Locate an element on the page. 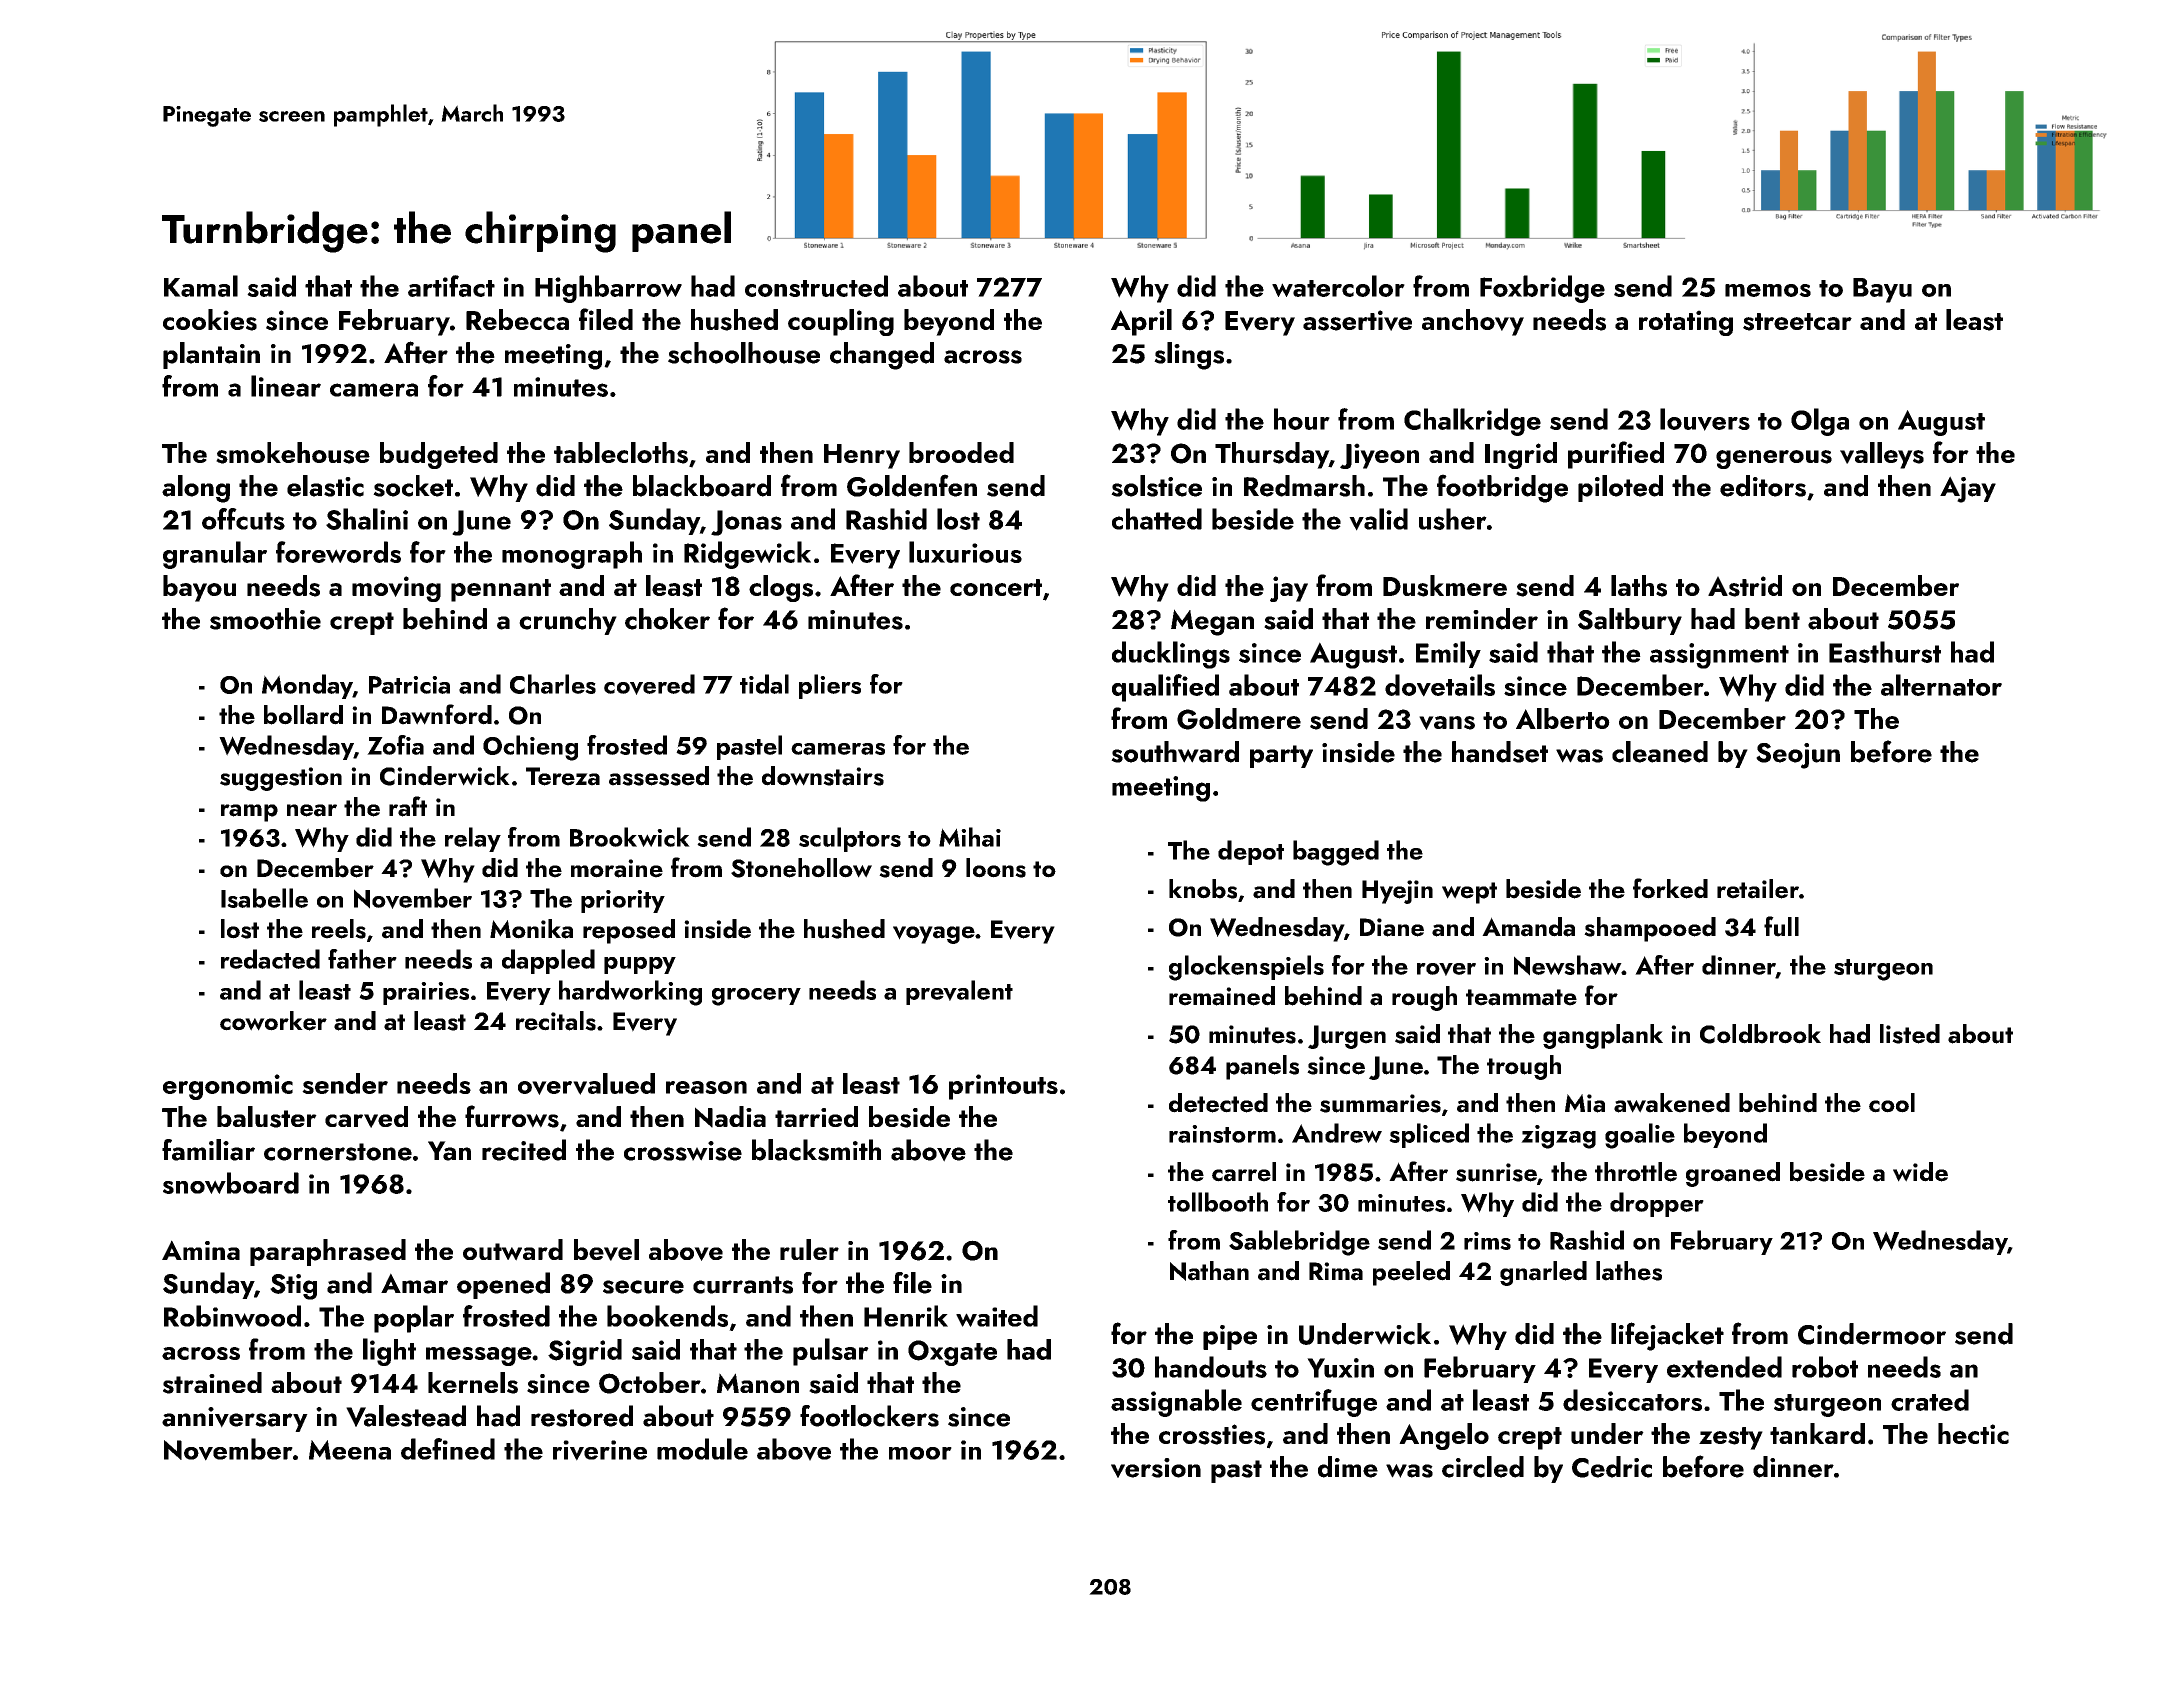 This image has height=1683, width=2178. constructed is located at coordinates (816, 286).
